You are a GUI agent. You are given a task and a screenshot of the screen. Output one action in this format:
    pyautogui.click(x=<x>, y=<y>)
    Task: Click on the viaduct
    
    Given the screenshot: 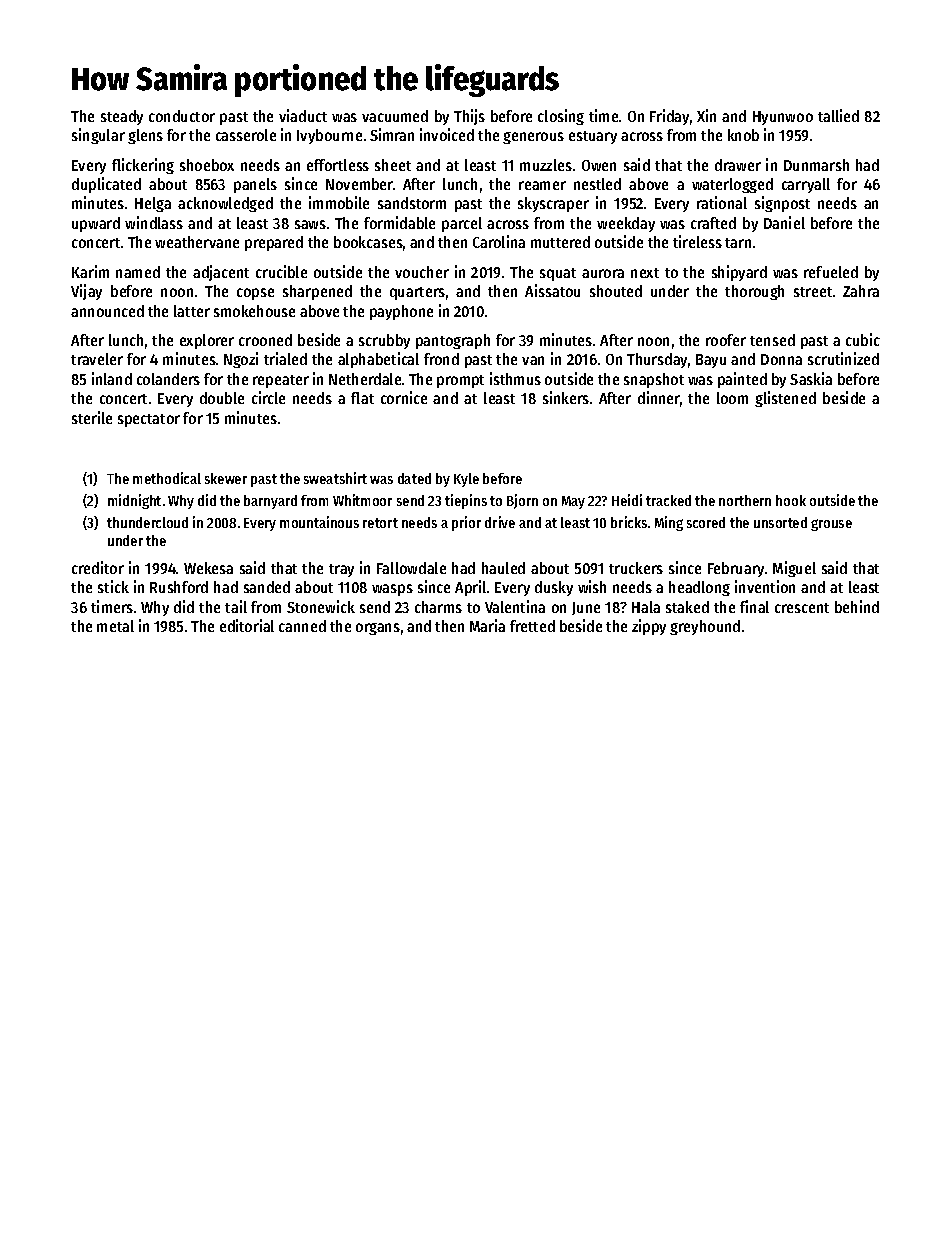 What is the action you would take?
    pyautogui.click(x=303, y=115)
